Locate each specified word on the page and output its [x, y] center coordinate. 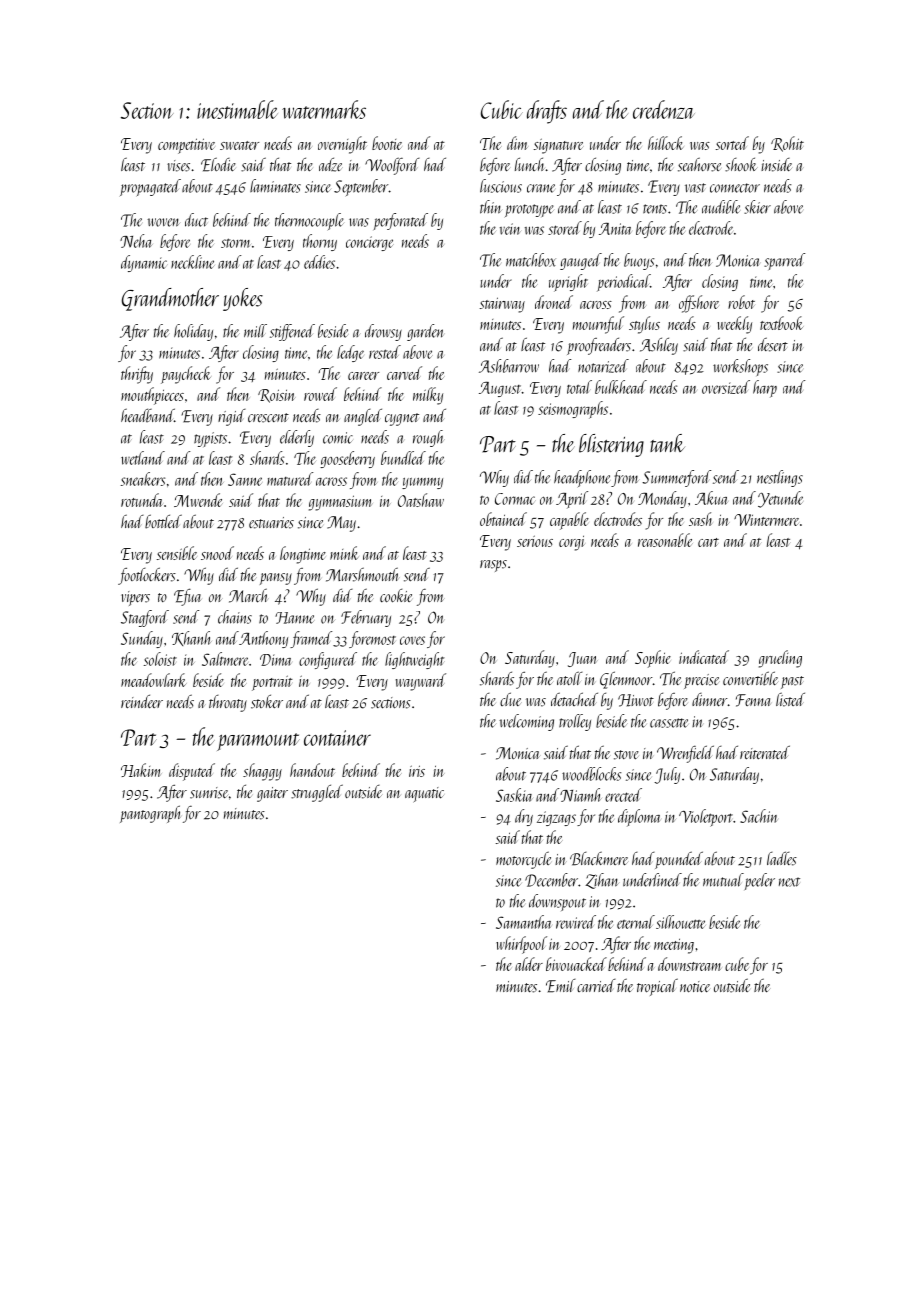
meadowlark [154, 680]
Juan [583, 659]
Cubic [502, 109]
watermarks [324, 109]
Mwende [198, 500]
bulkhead [621, 387]
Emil [560, 986]
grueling [780, 659]
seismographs [573, 410]
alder [529, 964]
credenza [664, 109]
